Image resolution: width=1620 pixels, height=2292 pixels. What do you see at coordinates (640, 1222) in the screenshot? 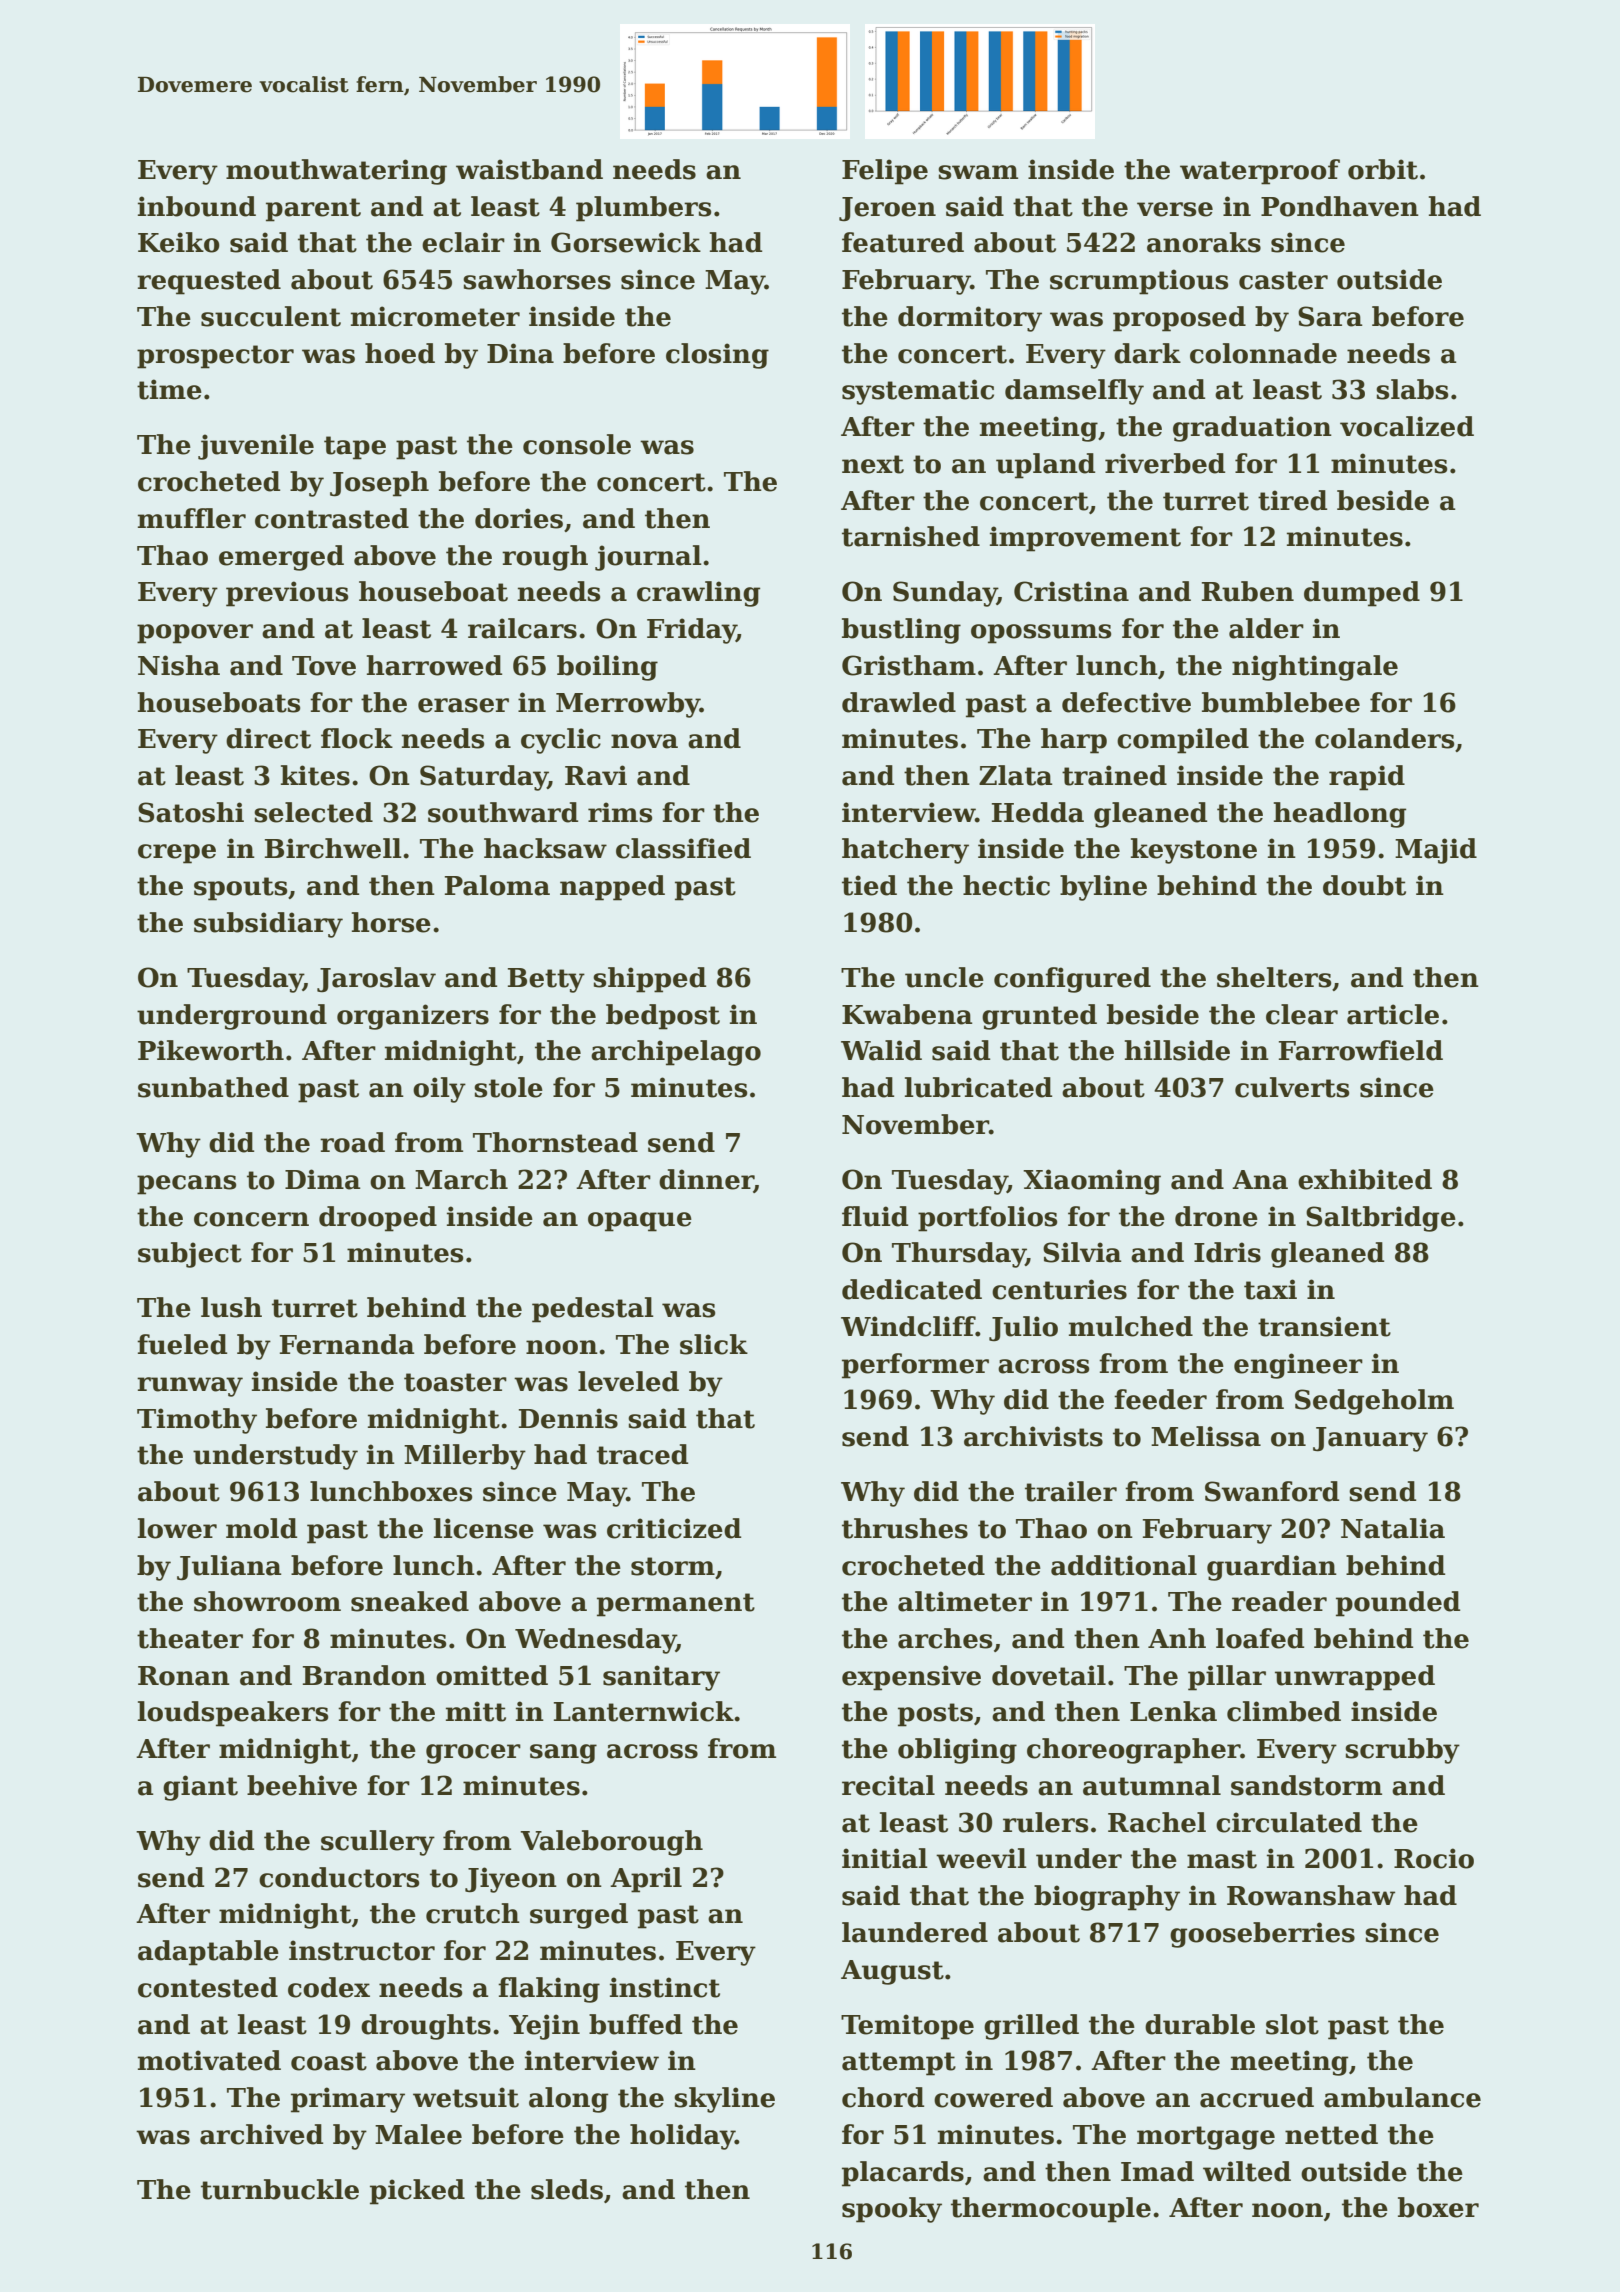
I see `opaque` at bounding box center [640, 1222].
